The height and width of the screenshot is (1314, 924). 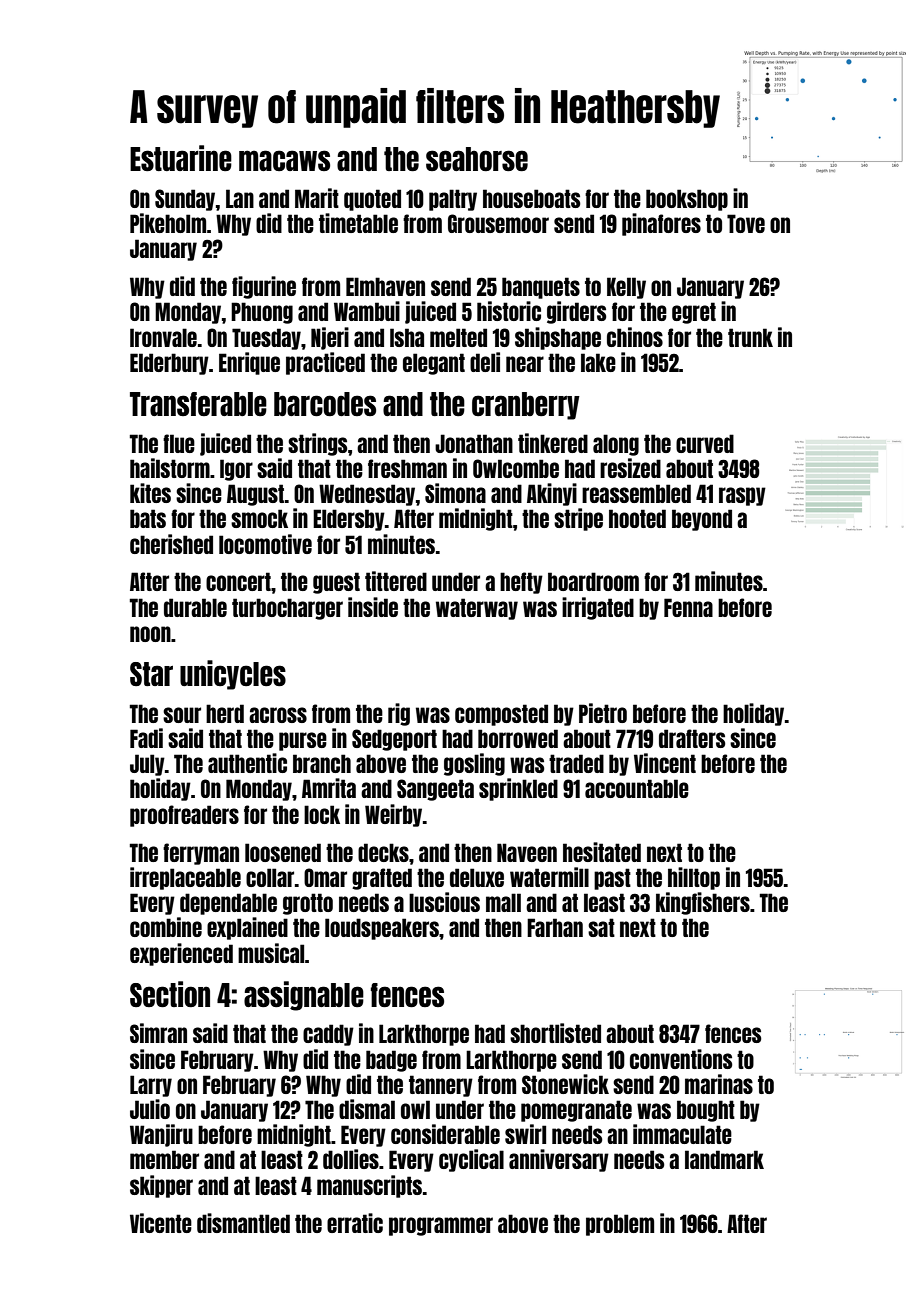 I want to click on Estuarine, so click(x=181, y=158).
